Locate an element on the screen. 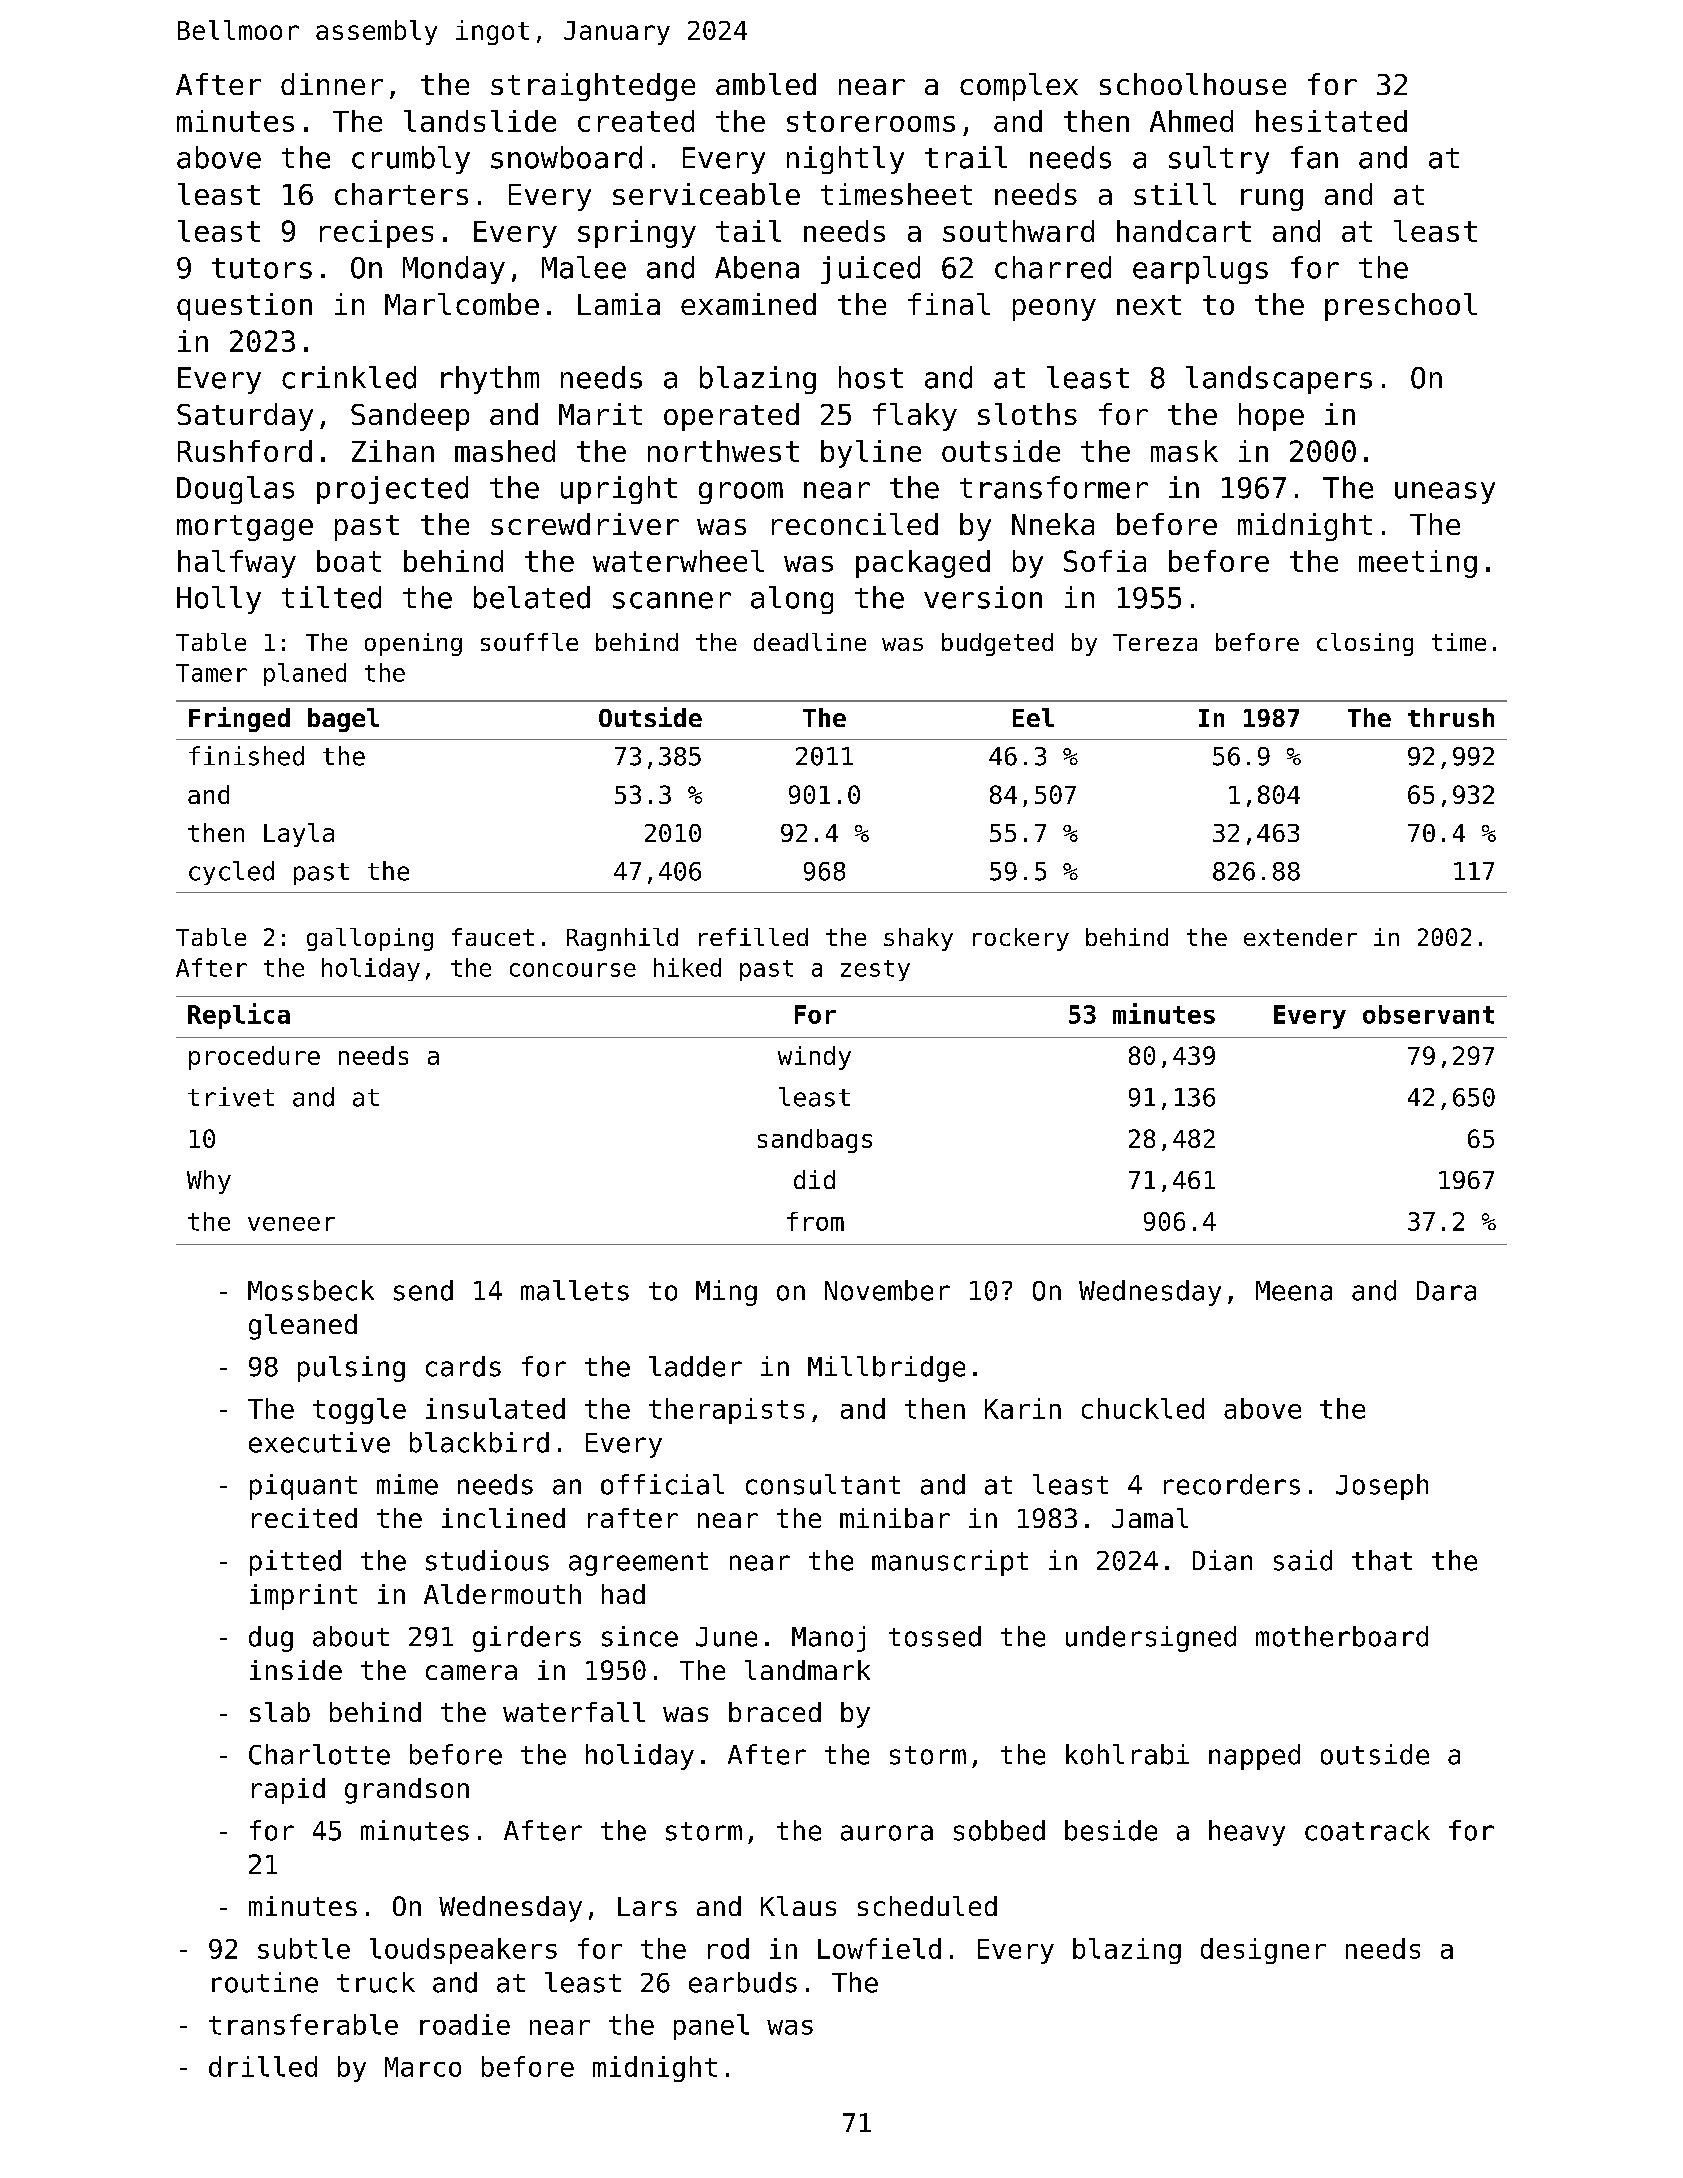 The width and height of the screenshot is (1683, 2178). reconciled is located at coordinates (855, 524).
